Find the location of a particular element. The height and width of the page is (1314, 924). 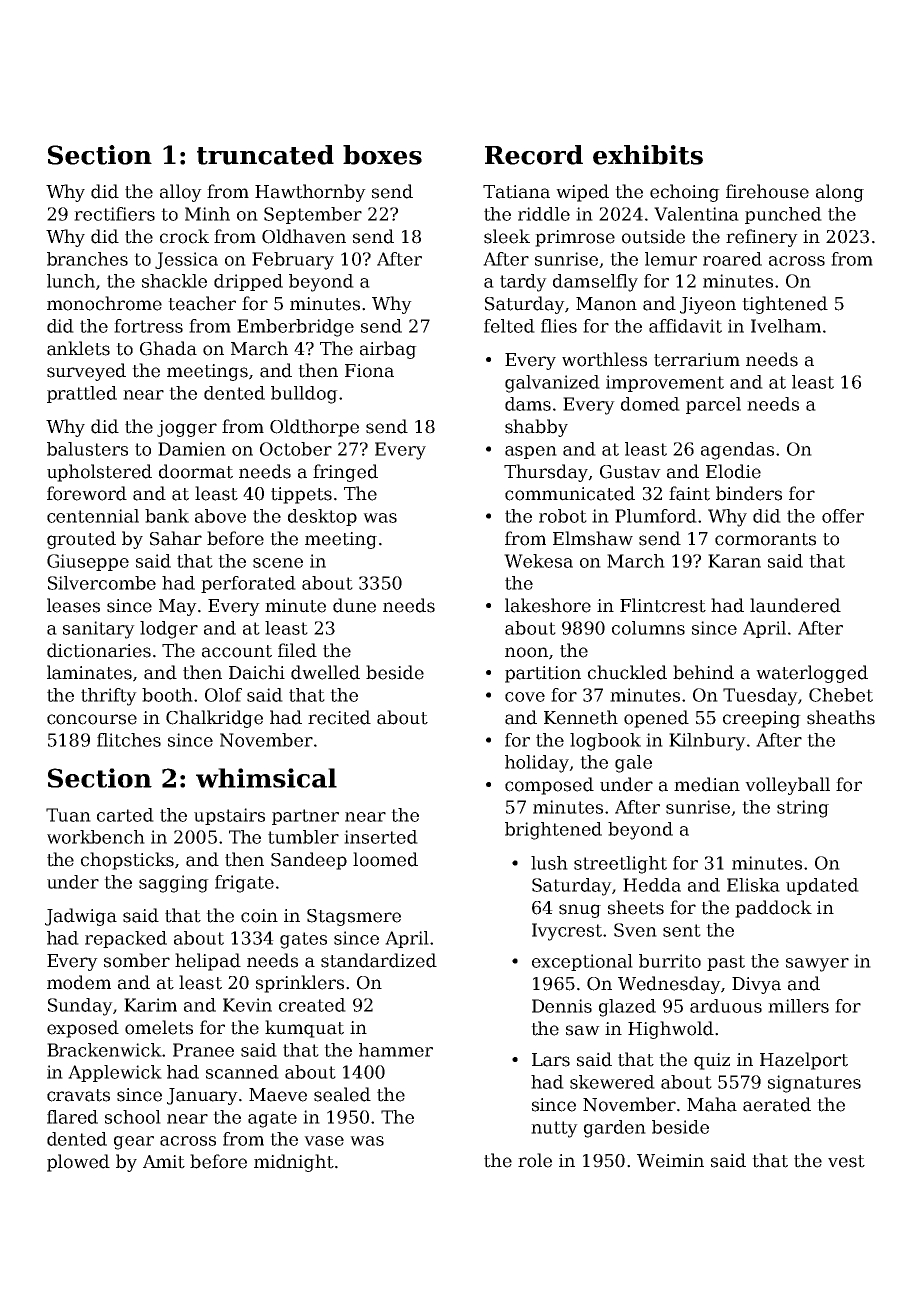

aspen is located at coordinates (531, 452).
